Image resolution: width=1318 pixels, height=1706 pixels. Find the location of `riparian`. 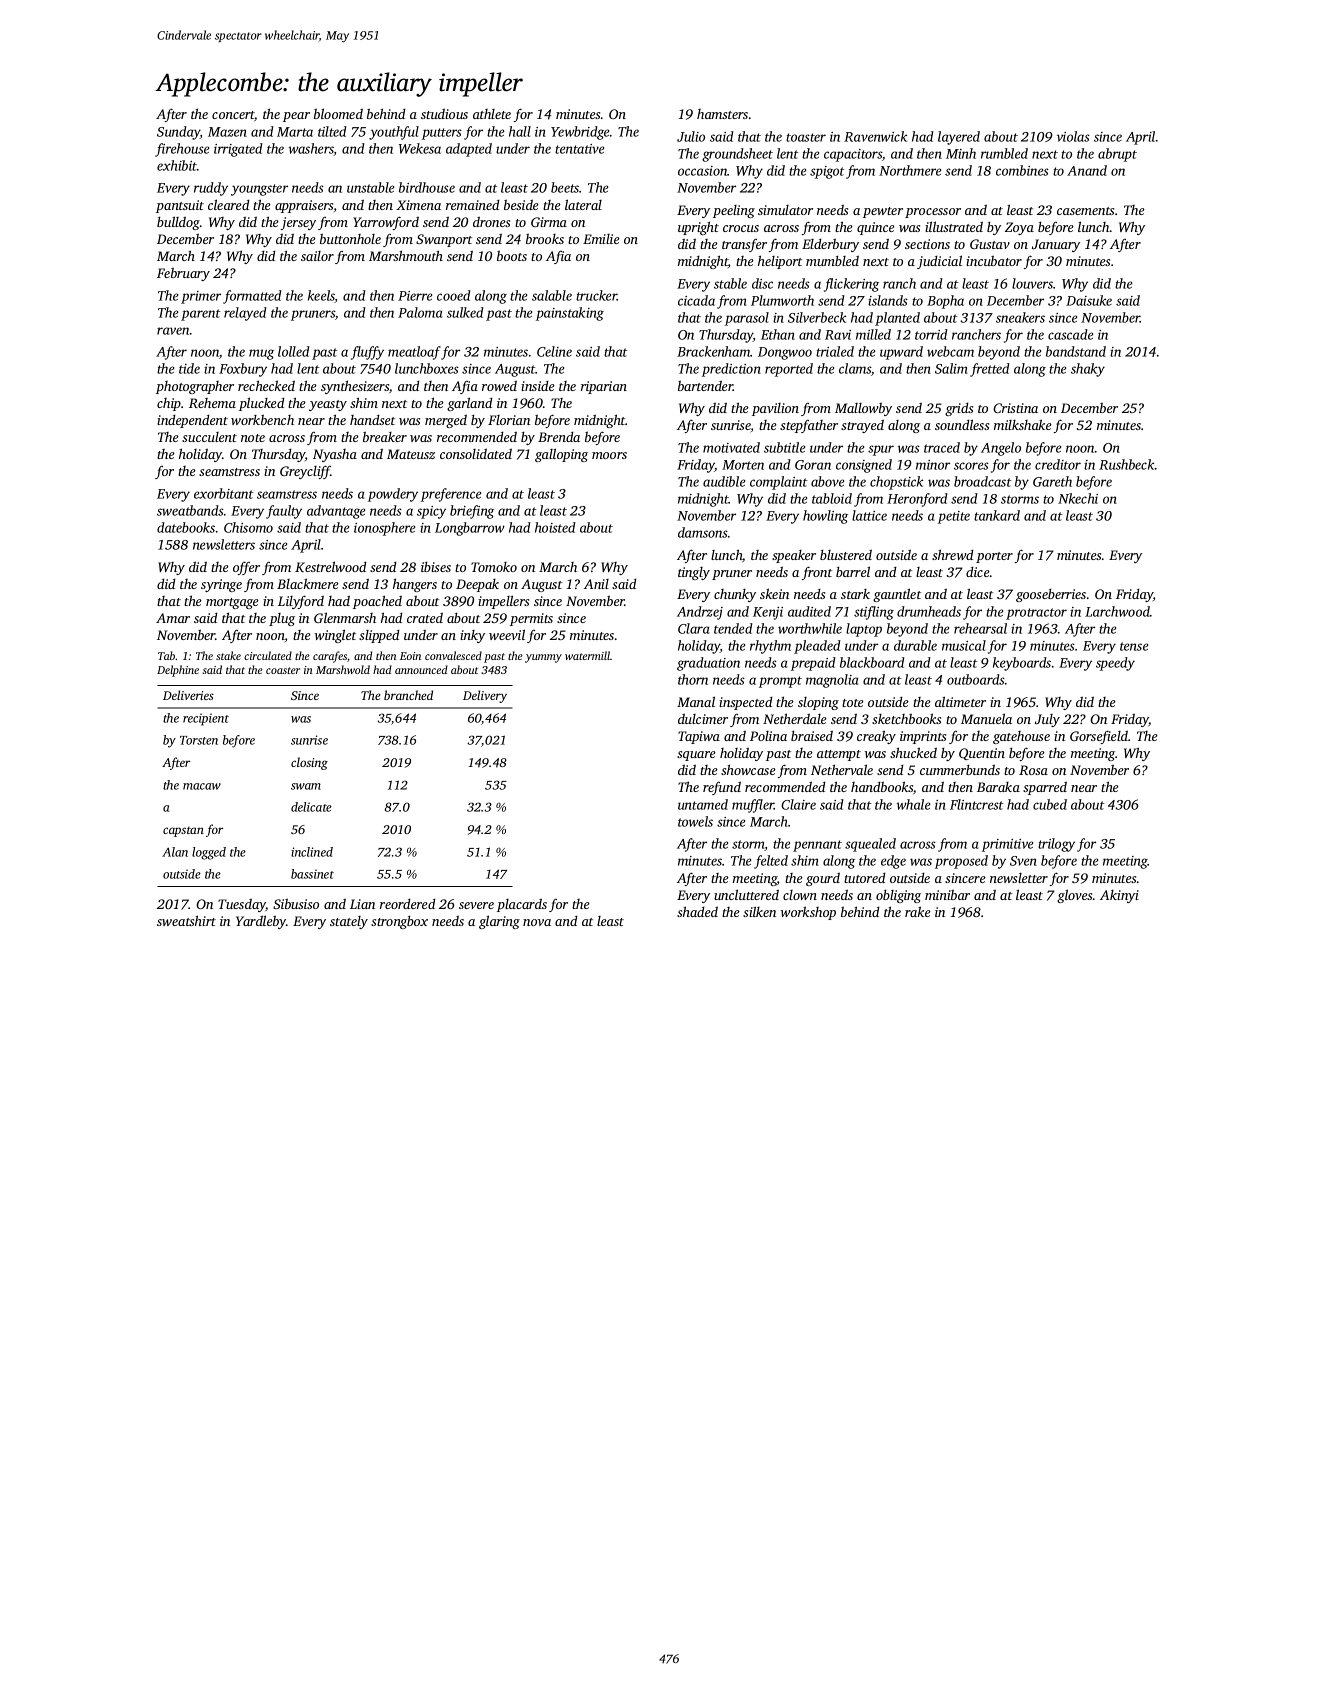

riparian is located at coordinates (604, 387).
